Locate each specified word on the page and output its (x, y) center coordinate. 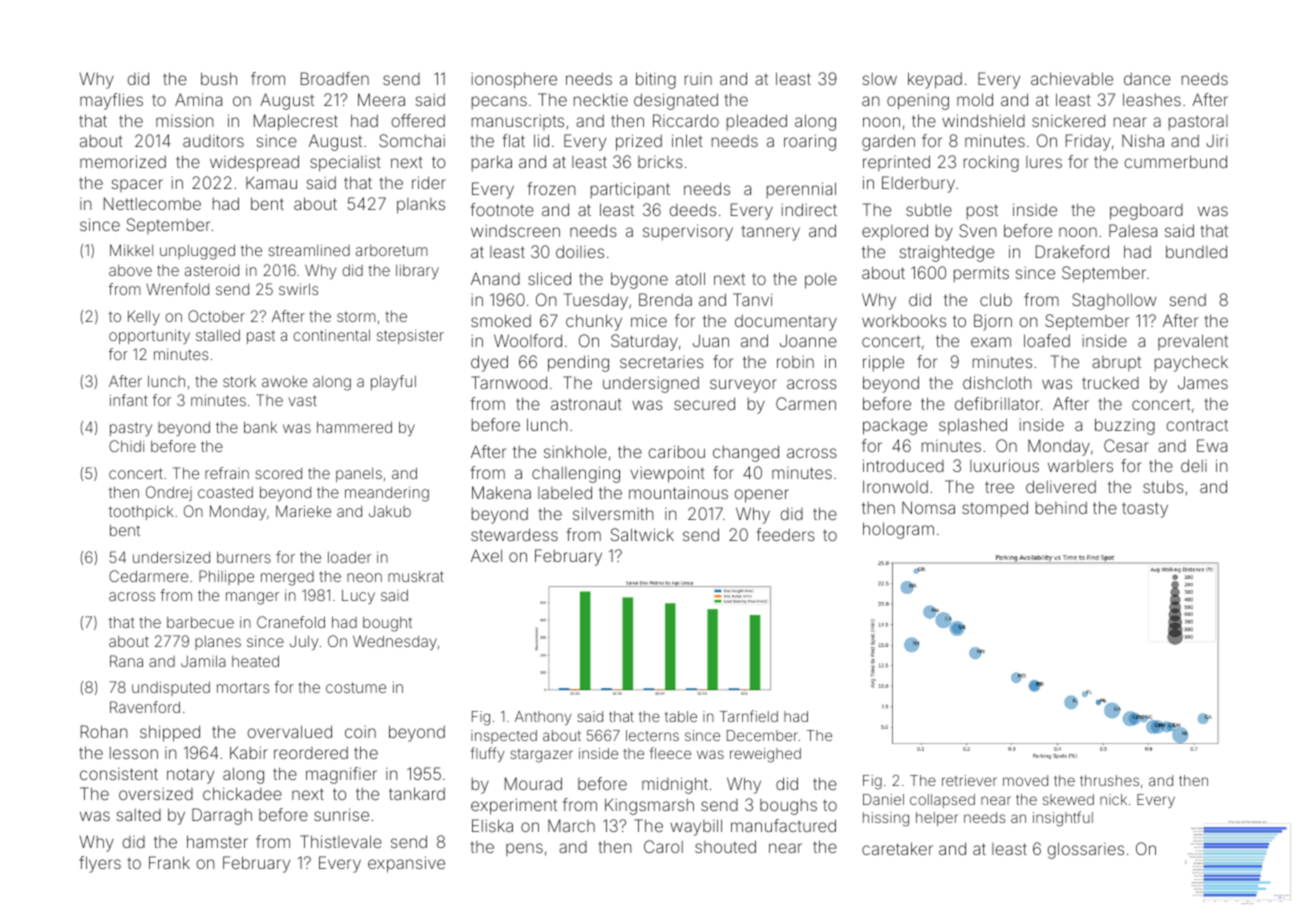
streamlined (309, 250)
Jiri (1217, 141)
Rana (126, 661)
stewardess (514, 534)
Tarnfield (749, 716)
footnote (502, 209)
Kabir (249, 752)
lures (1044, 162)
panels (359, 475)
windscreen (515, 231)
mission (184, 121)
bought (387, 624)
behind (1061, 508)
